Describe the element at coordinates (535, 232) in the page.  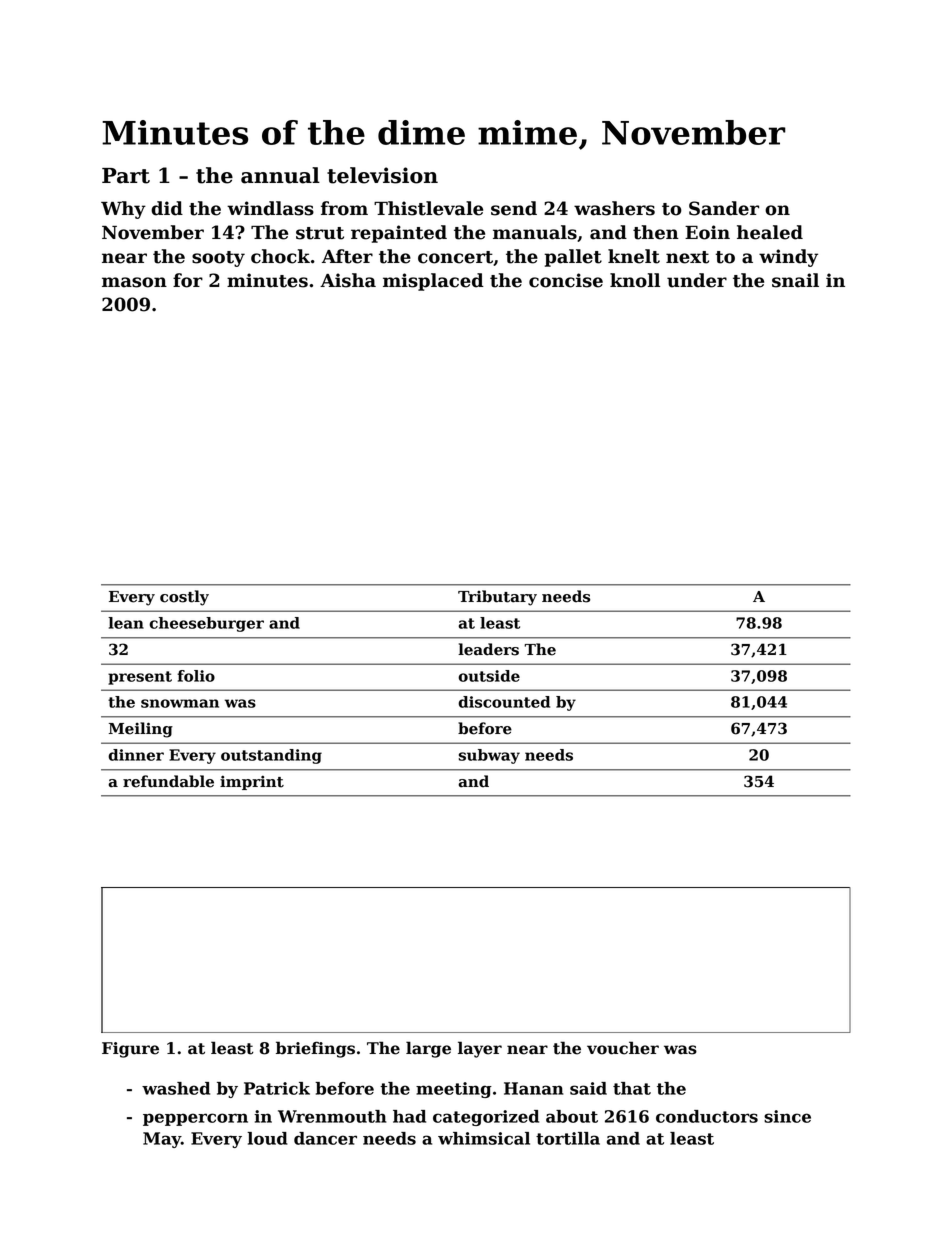
I see `manuals` at that location.
